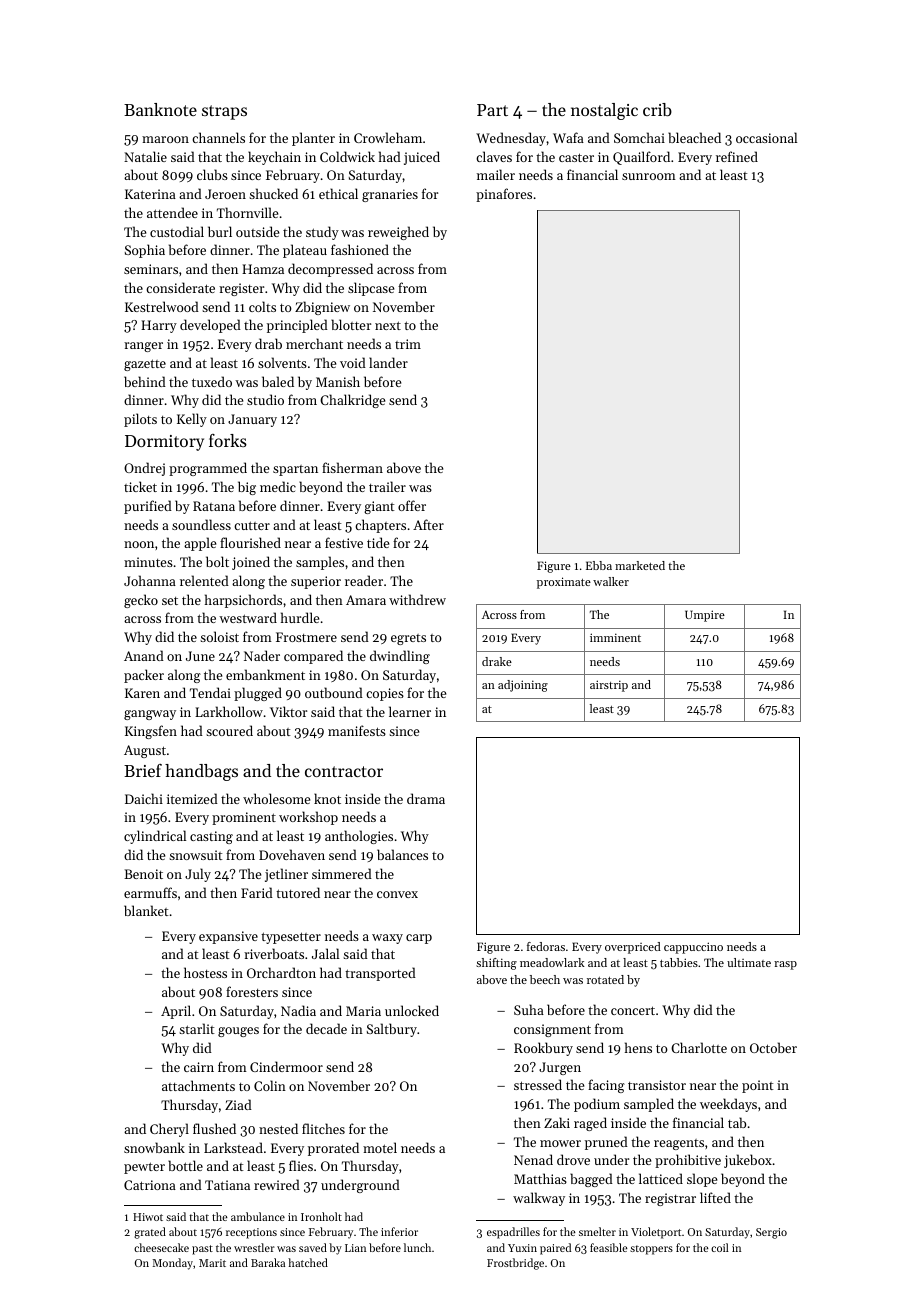  I want to click on ultimate, so click(749, 962).
